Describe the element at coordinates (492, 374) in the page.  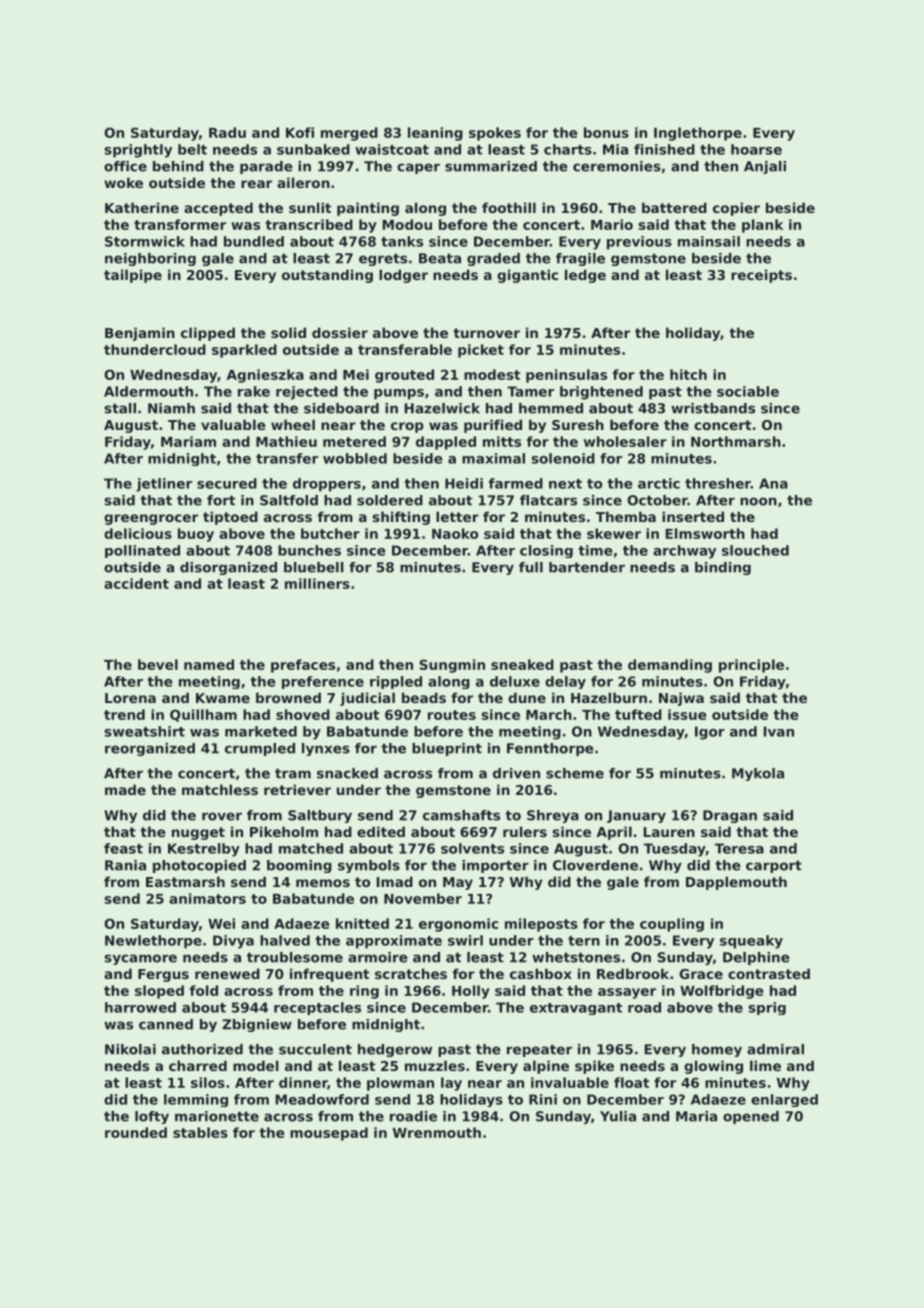
I see `modest` at that location.
